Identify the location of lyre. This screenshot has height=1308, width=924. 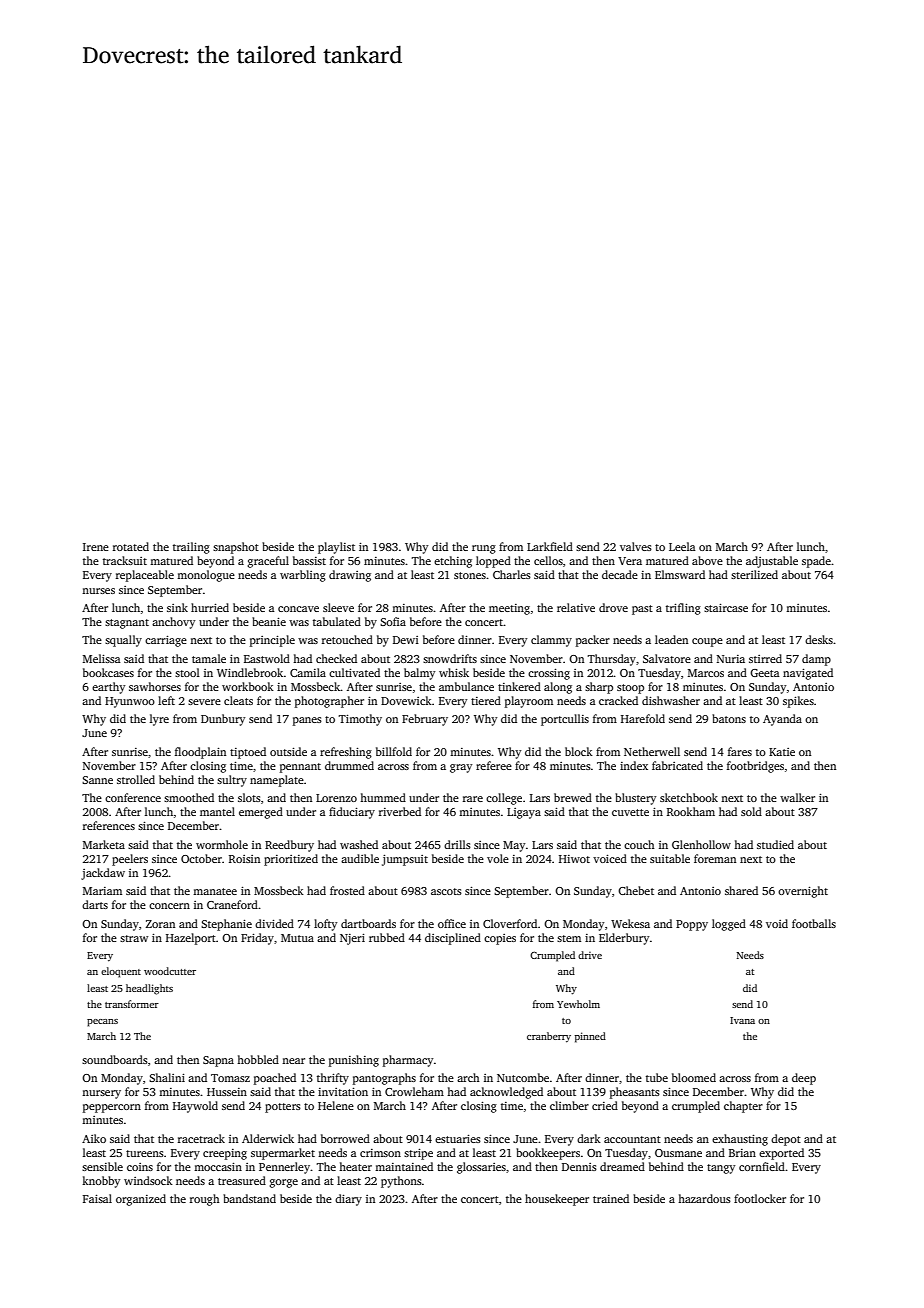
(159, 720).
